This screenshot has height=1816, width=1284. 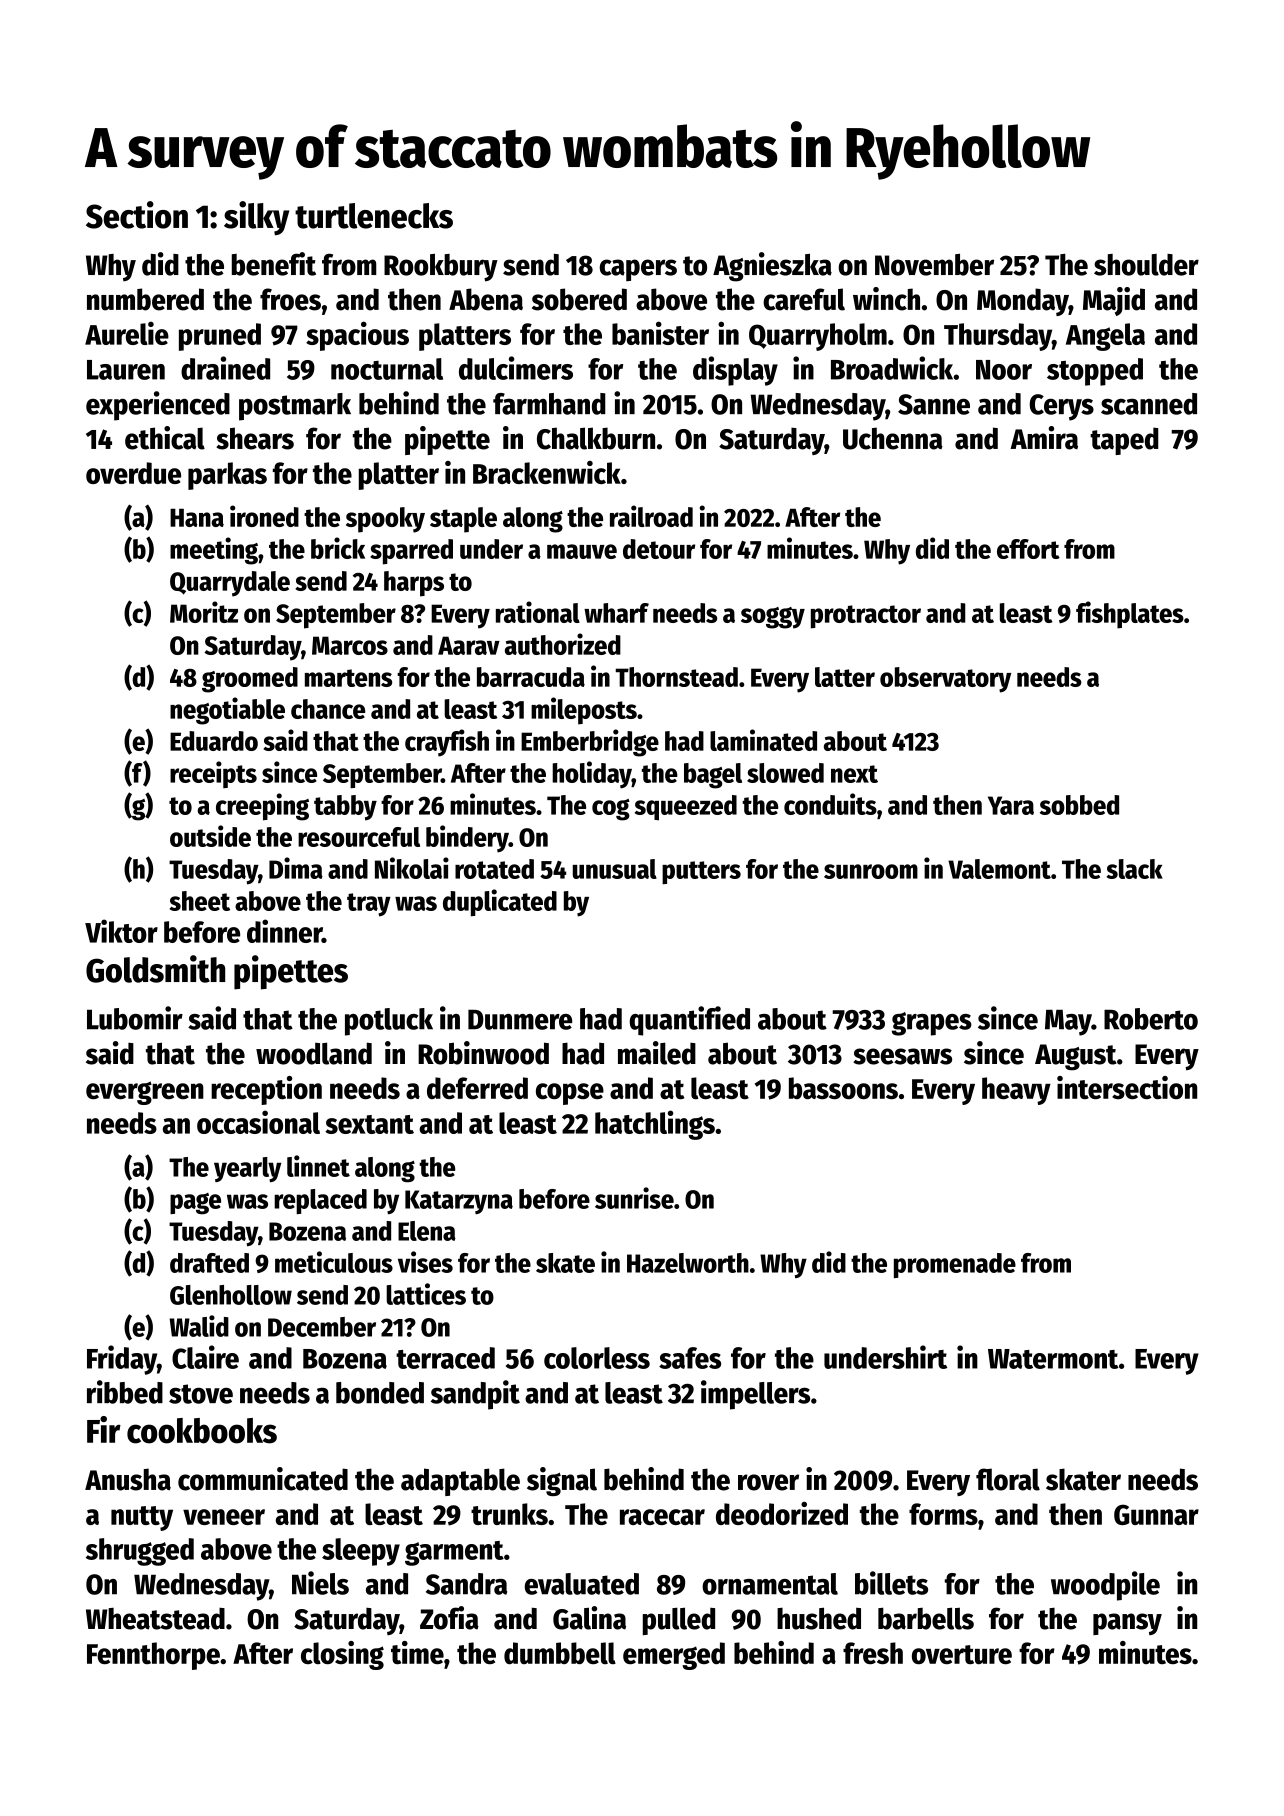 What do you see at coordinates (135, 1018) in the screenshot?
I see `Lubomir` at bounding box center [135, 1018].
